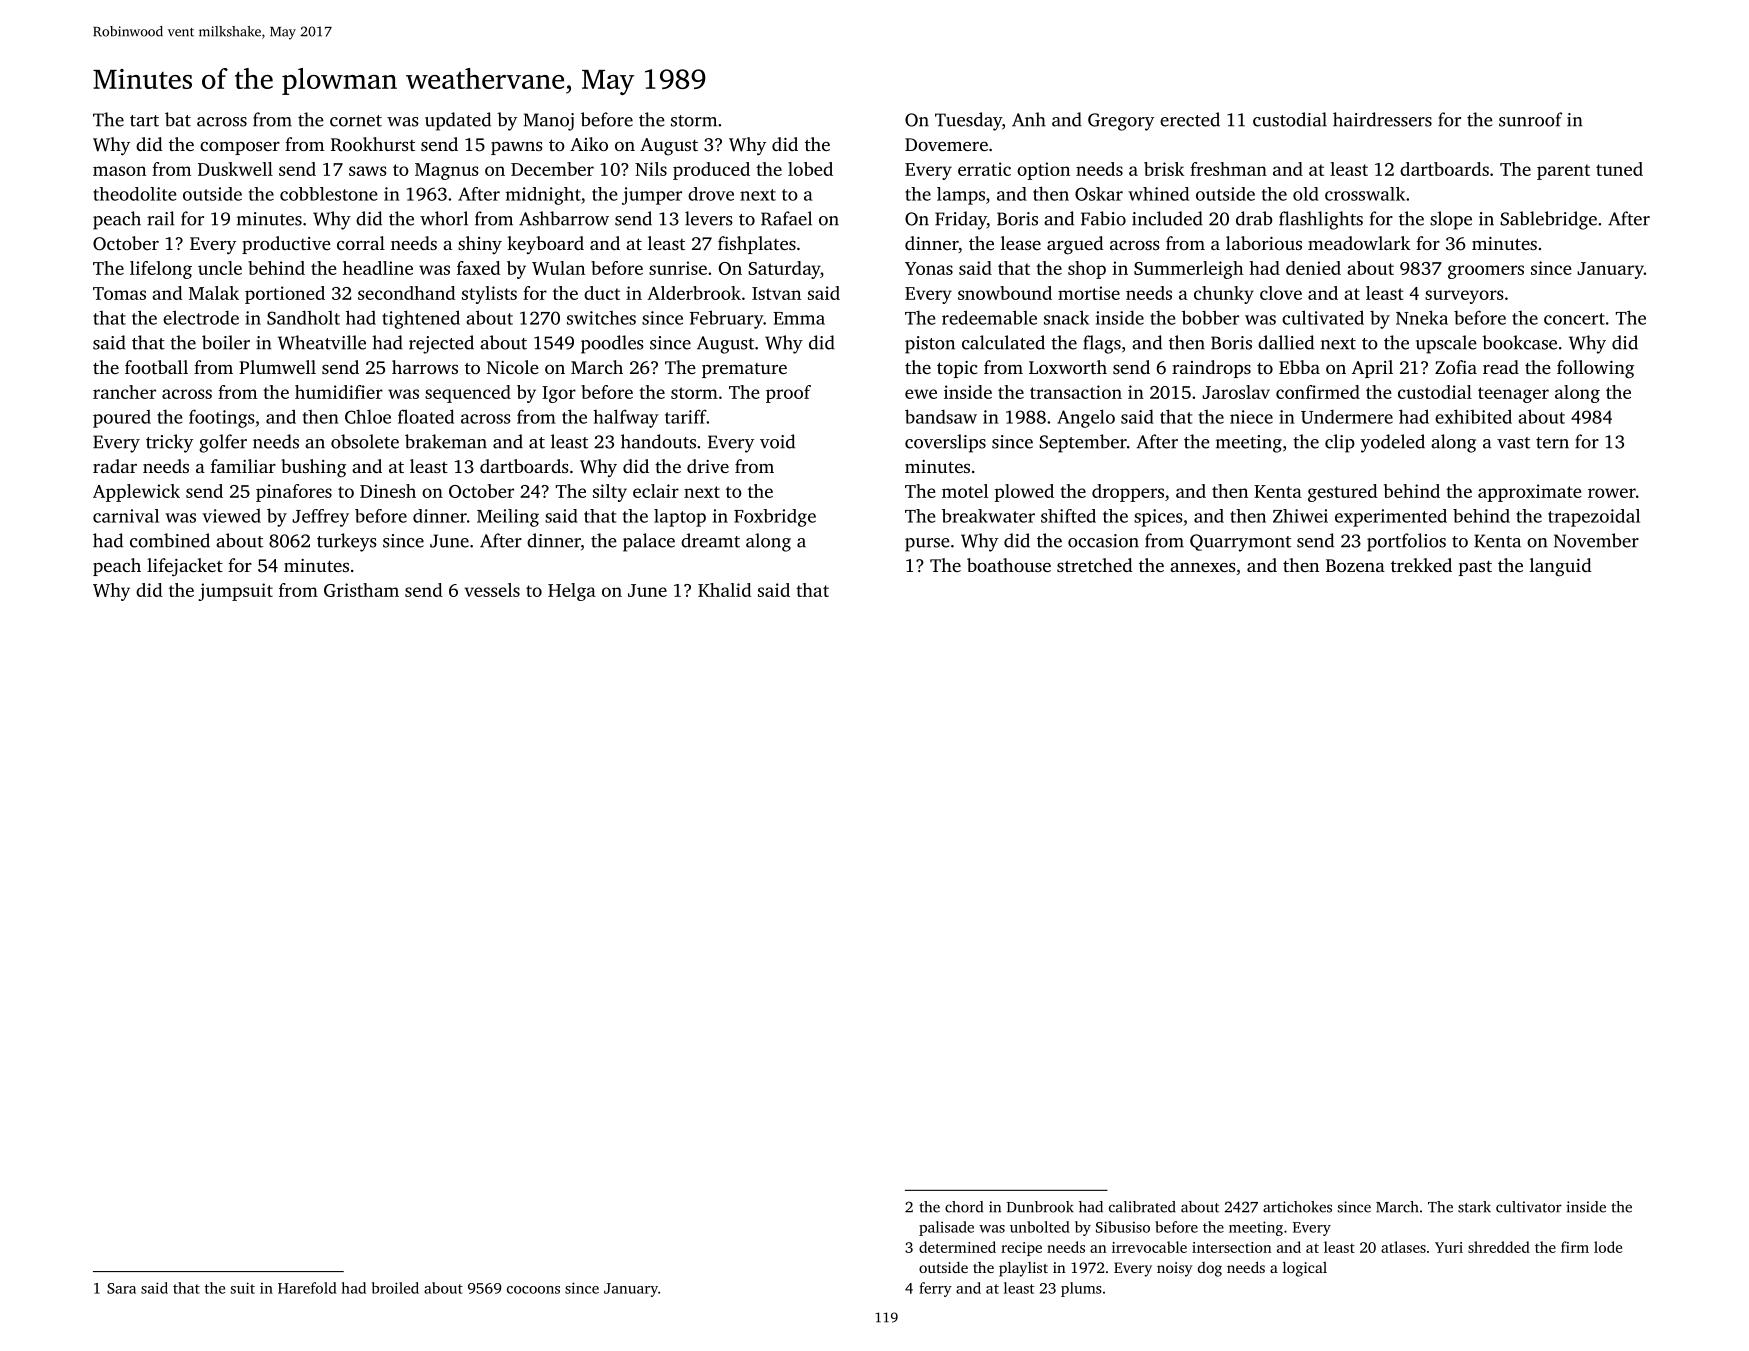 The image size is (1749, 1351). Describe the element at coordinates (725, 590) in the screenshot. I see `Khalid` at that location.
